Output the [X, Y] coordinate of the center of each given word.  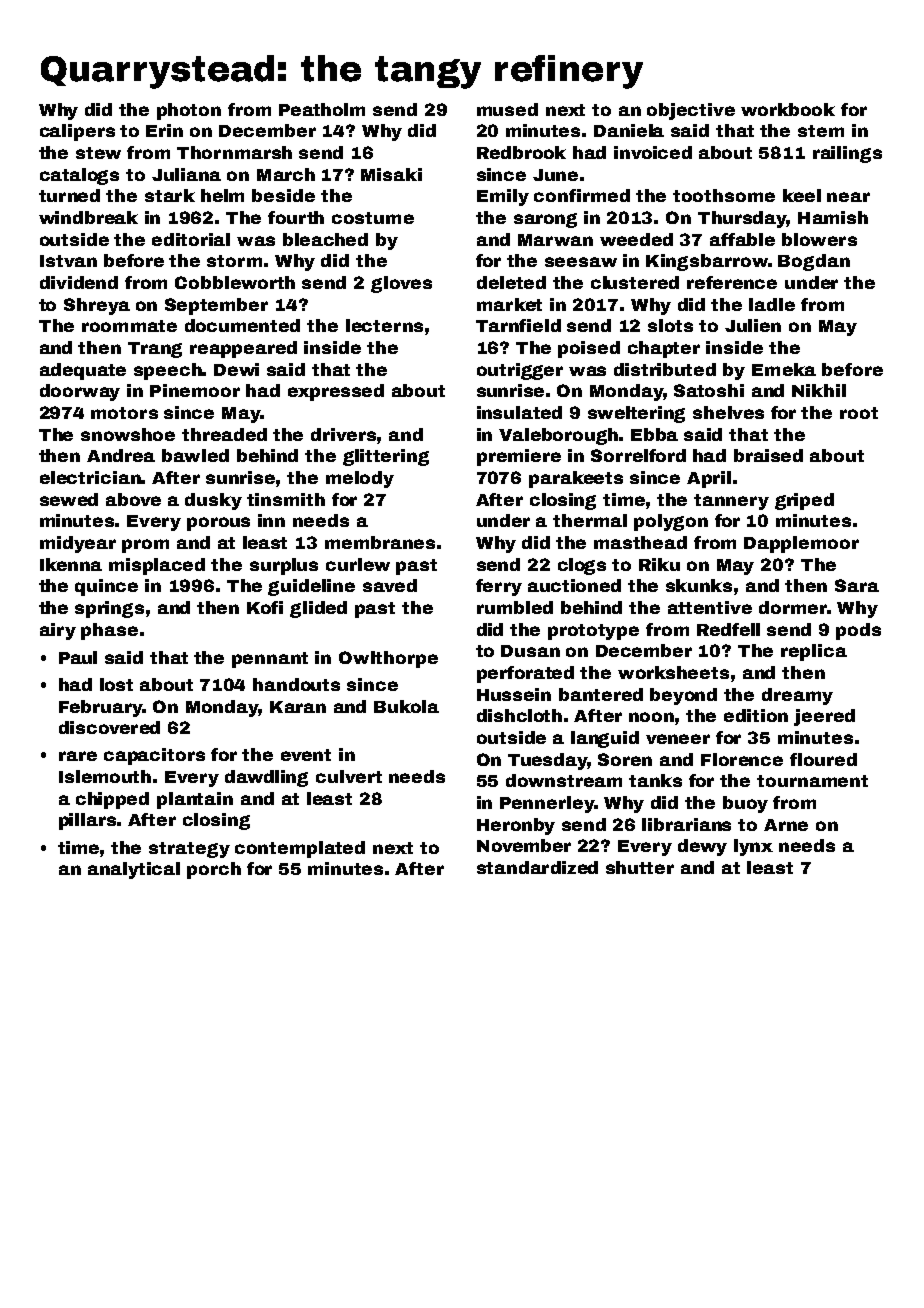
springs [109, 609]
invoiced [653, 152]
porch [214, 870]
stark [170, 195]
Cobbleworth [235, 282]
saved [390, 585]
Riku [659, 564]
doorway [80, 392]
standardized [537, 867]
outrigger [520, 371]
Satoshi [709, 390]
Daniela [629, 130]
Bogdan [814, 262]
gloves [401, 284]
